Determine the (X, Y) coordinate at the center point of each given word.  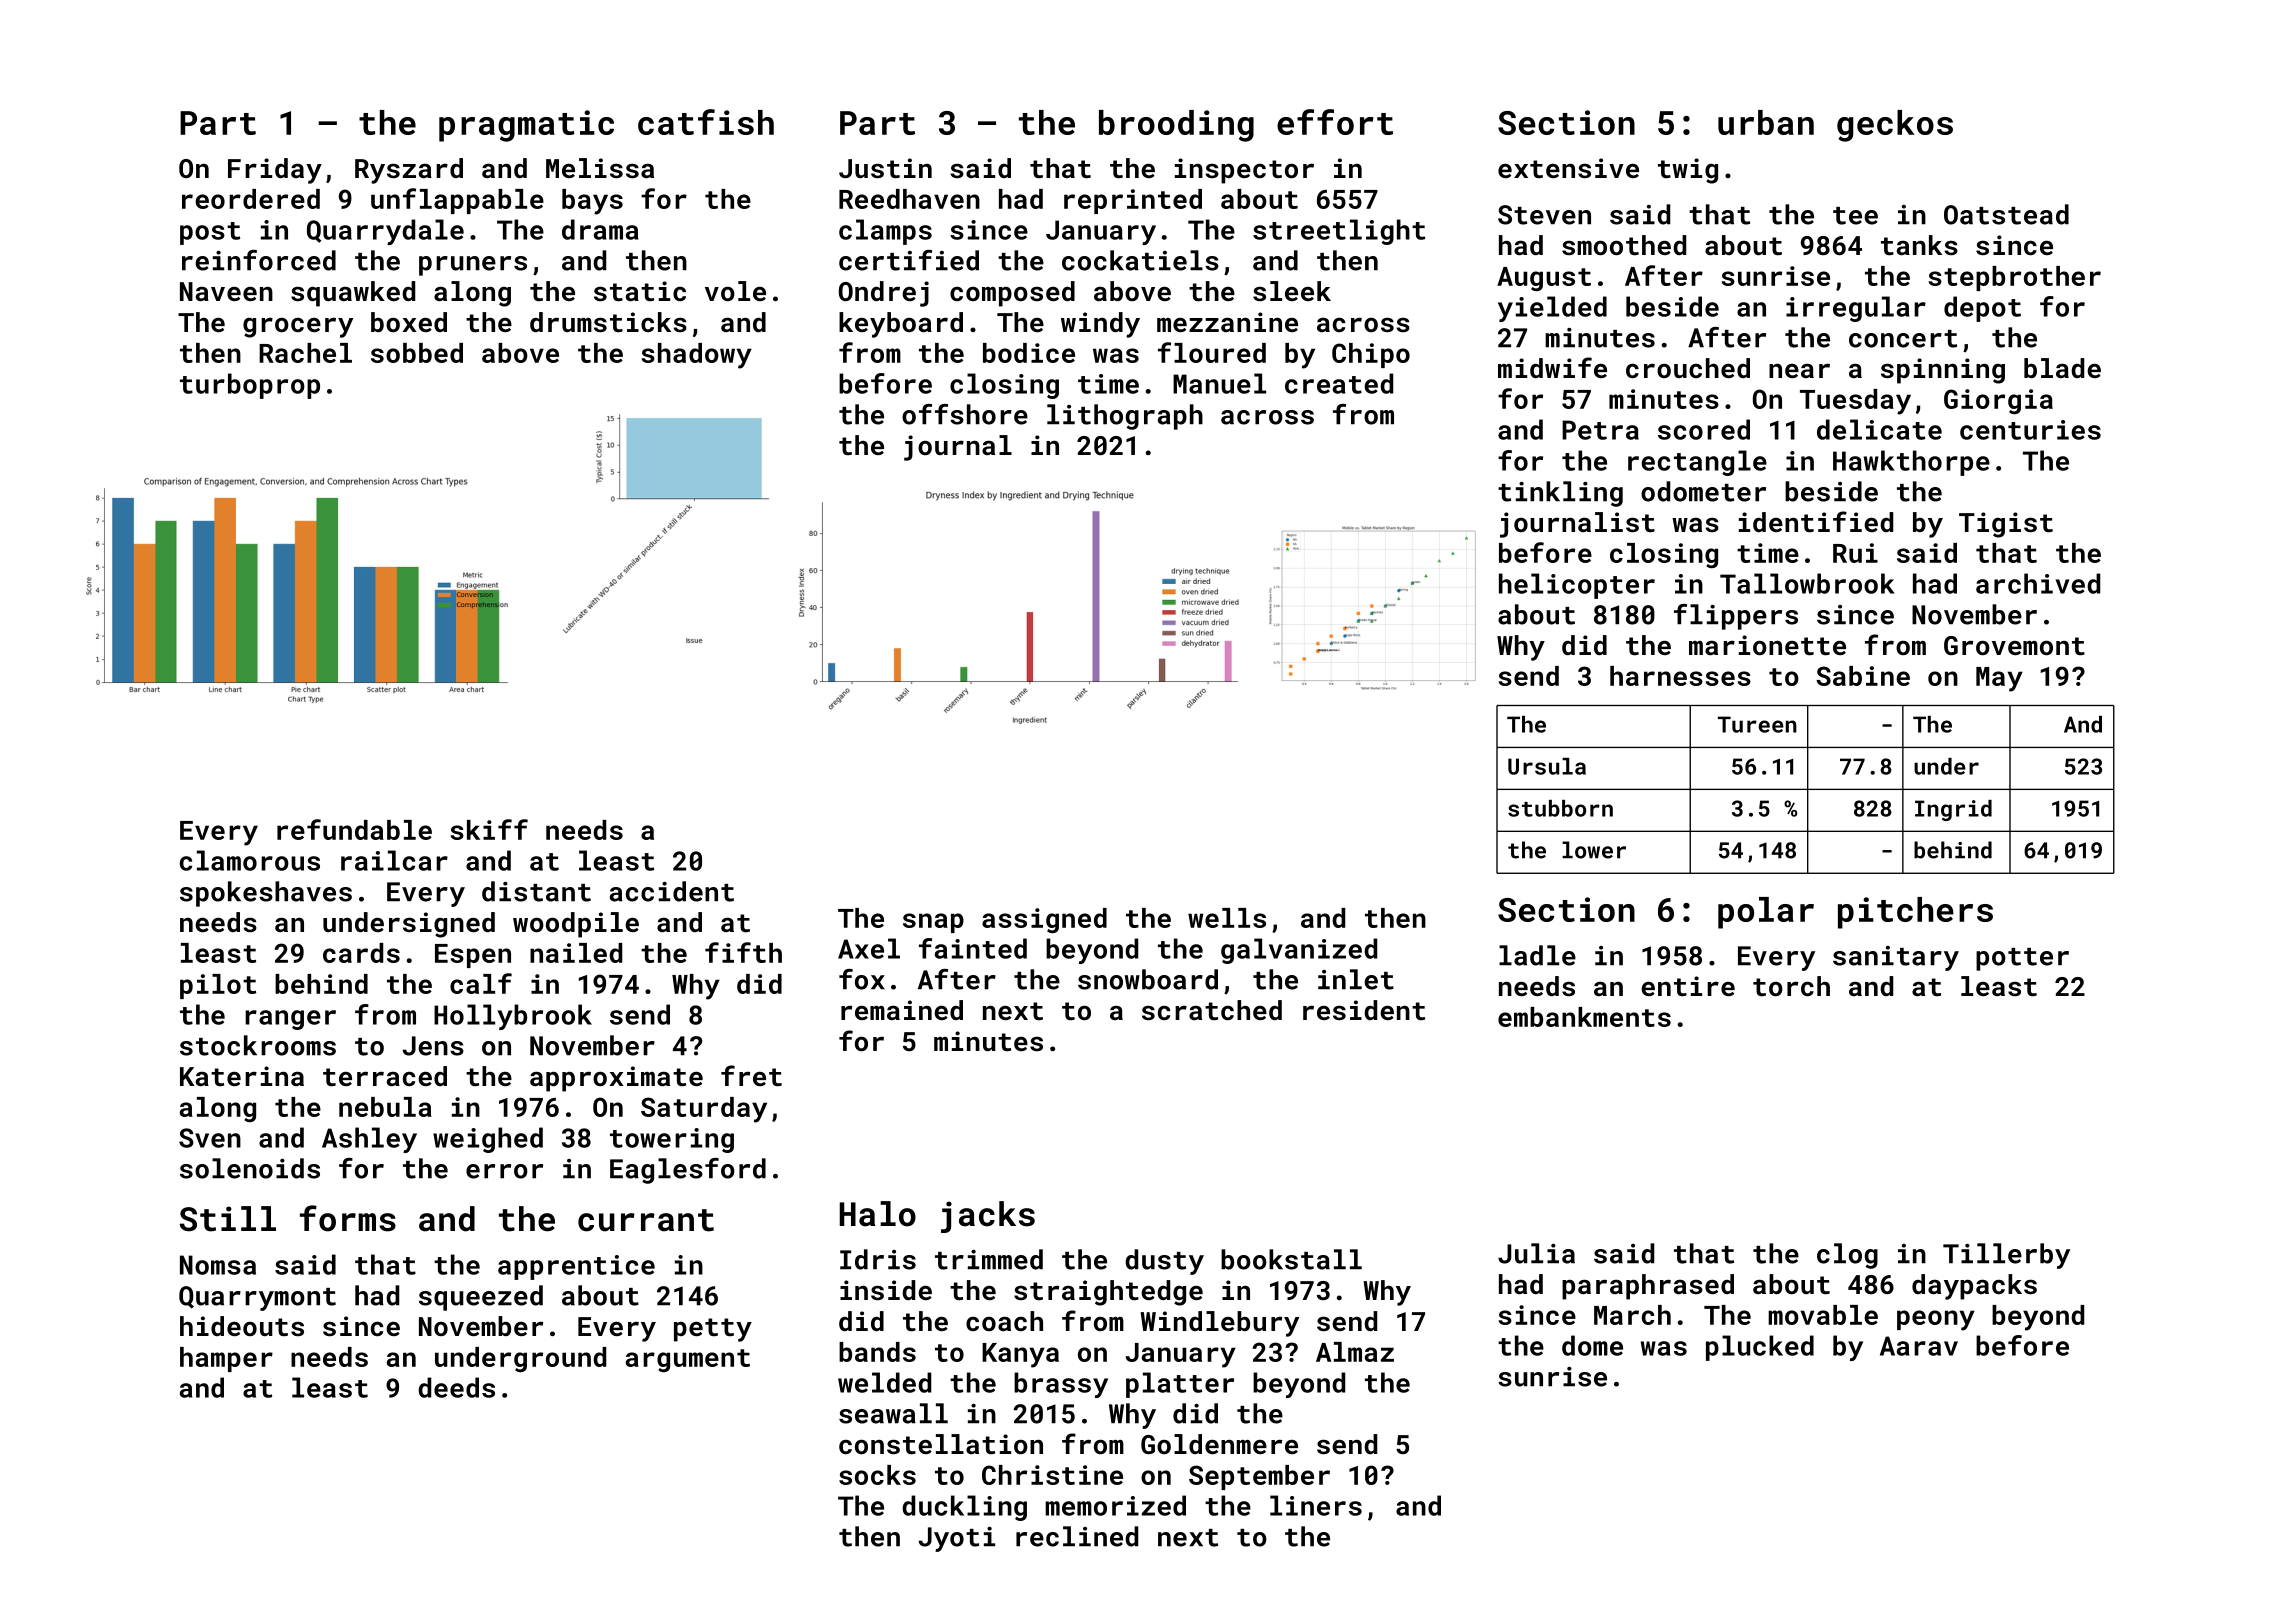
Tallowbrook (1807, 583)
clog (1847, 1256)
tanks (1919, 245)
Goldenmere (1219, 1444)
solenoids (250, 1168)
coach (1004, 1321)
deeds (456, 1387)
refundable (354, 829)
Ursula (1547, 766)
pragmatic (526, 126)
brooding (1176, 126)
